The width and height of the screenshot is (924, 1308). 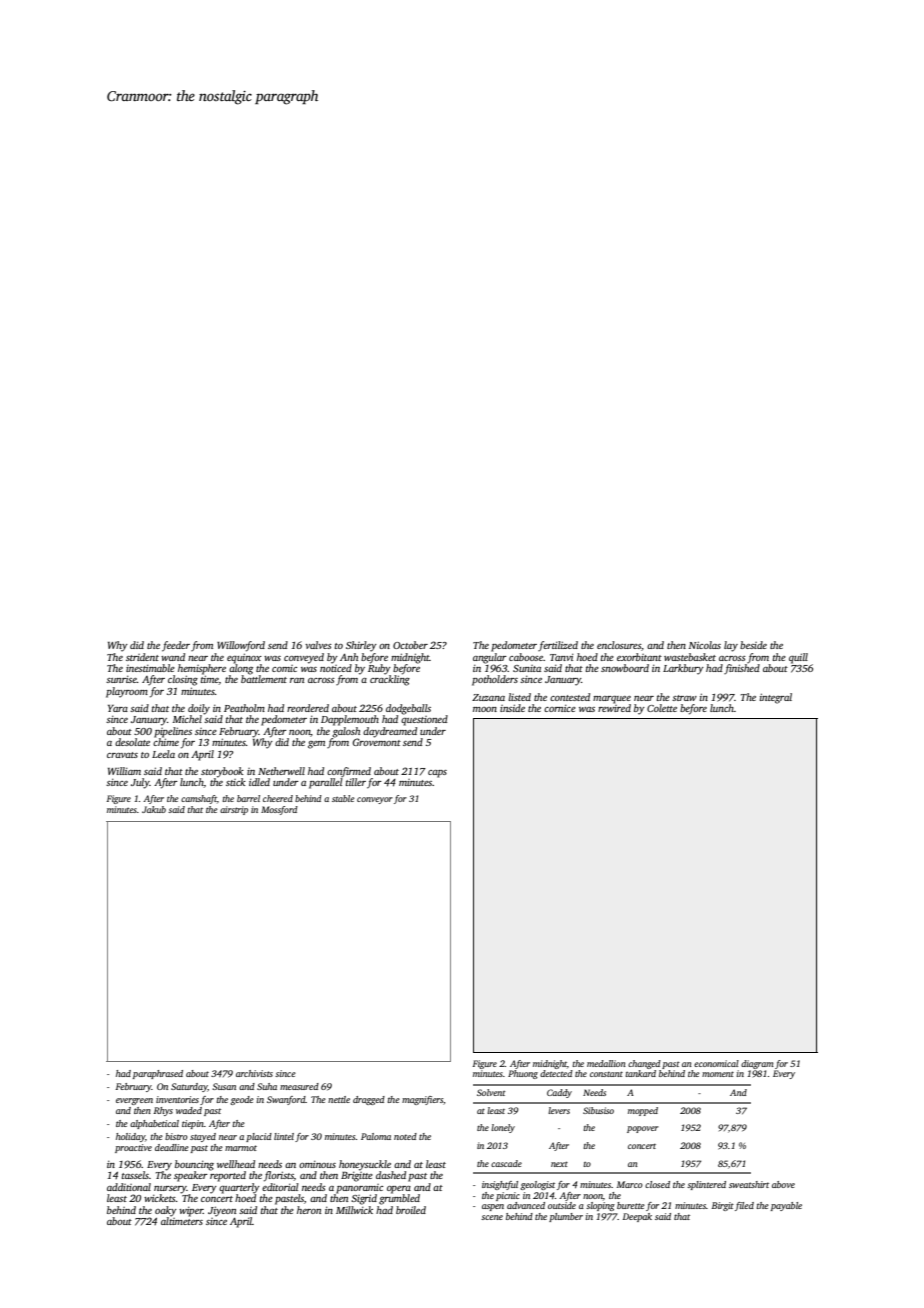 I want to click on paraphrased, so click(x=158, y=1074).
